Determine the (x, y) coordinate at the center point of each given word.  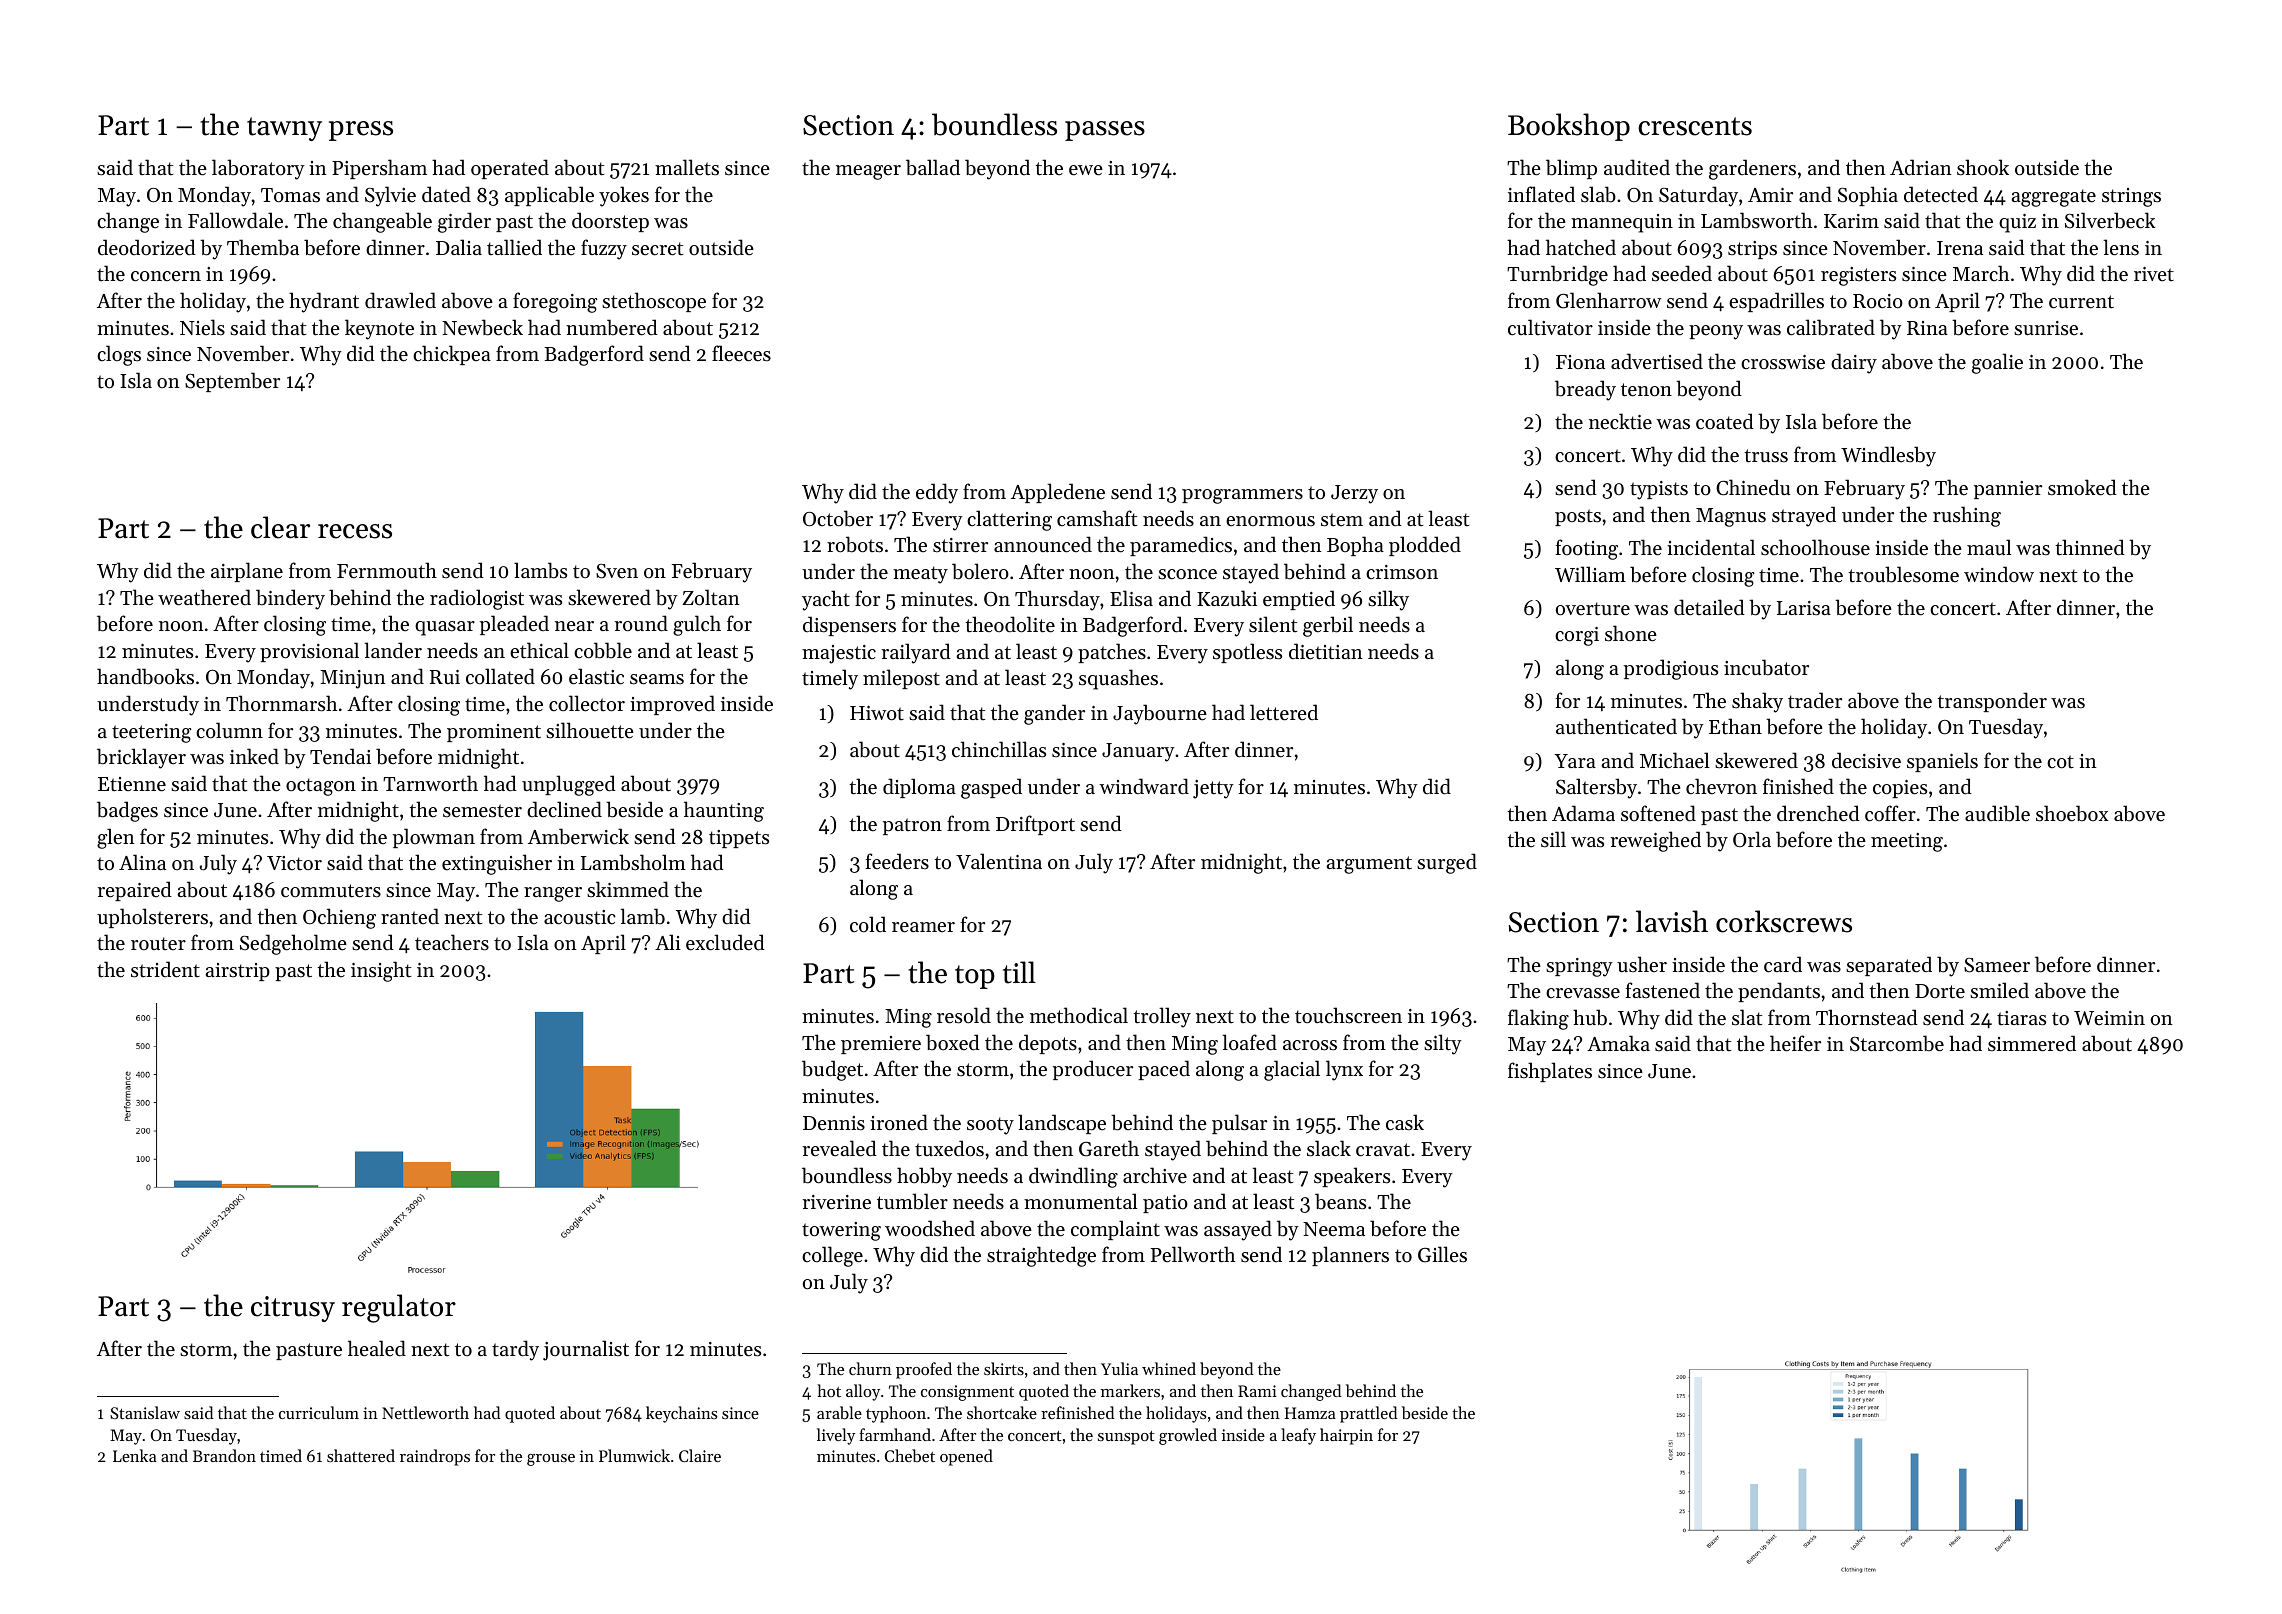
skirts (1004, 1368)
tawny (284, 129)
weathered (204, 597)
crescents (1695, 126)
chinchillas (999, 749)
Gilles (1442, 1254)
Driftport (1035, 825)
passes (1105, 131)
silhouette (590, 730)
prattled (1368, 1414)
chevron (1721, 786)
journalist (586, 1350)
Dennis (834, 1123)
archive (1155, 1175)
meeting (1907, 842)
